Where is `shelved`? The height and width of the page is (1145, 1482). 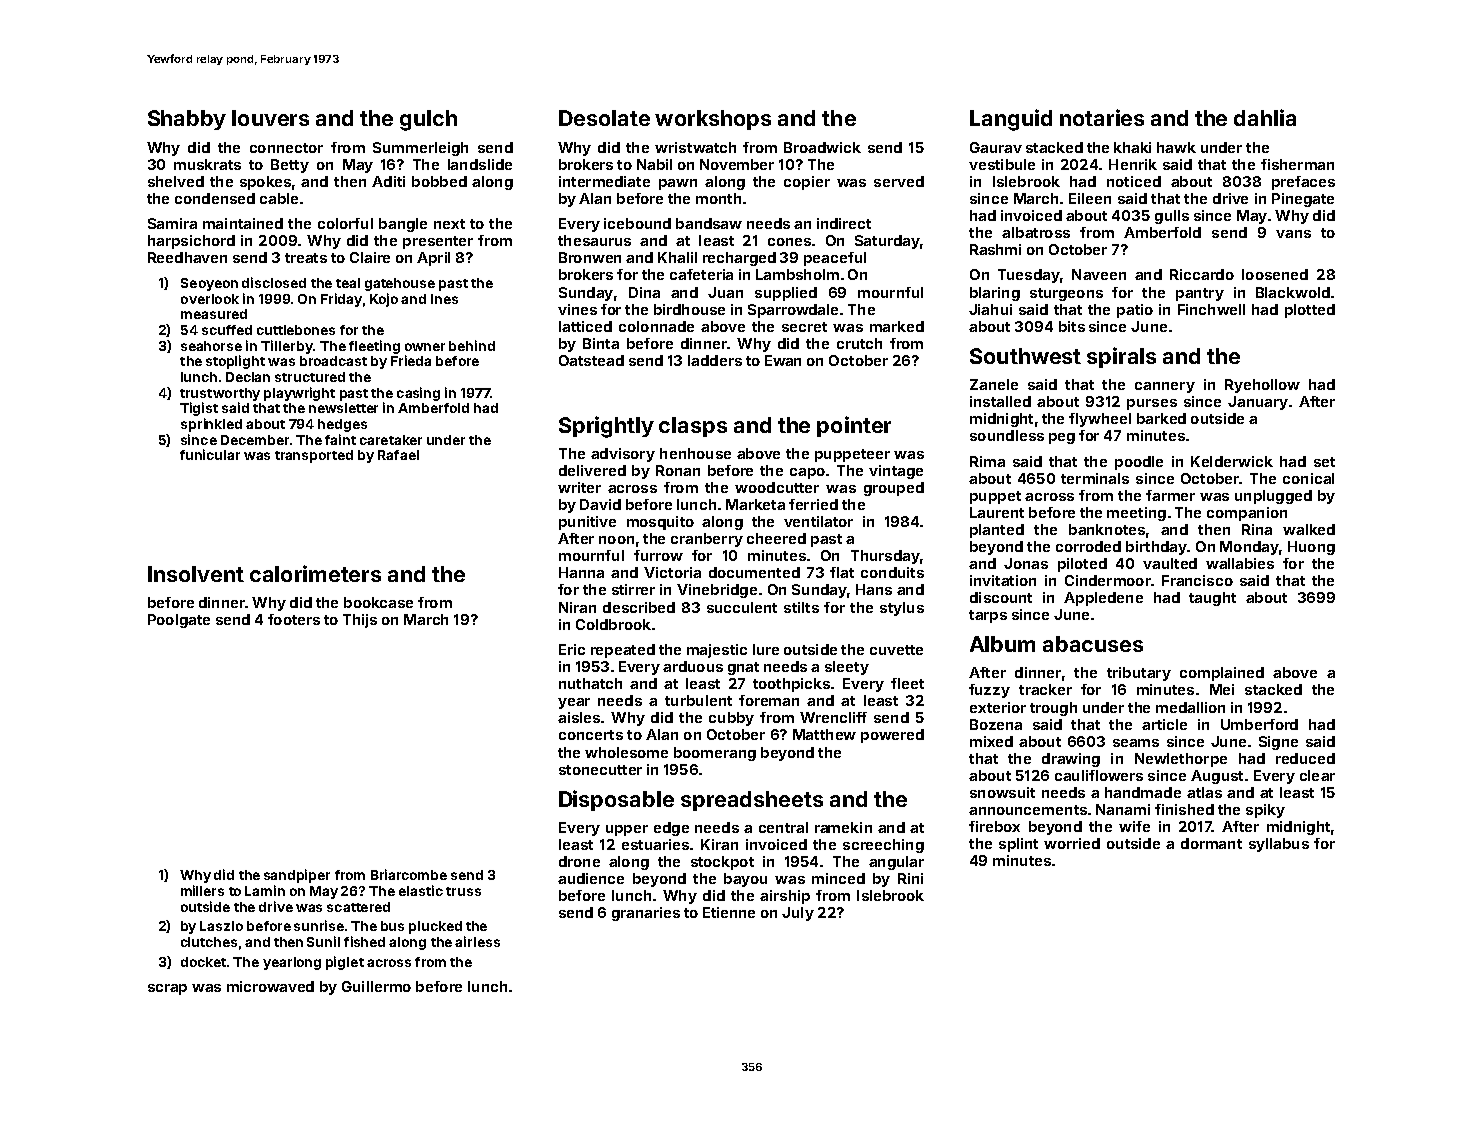 shelved is located at coordinates (176, 181).
